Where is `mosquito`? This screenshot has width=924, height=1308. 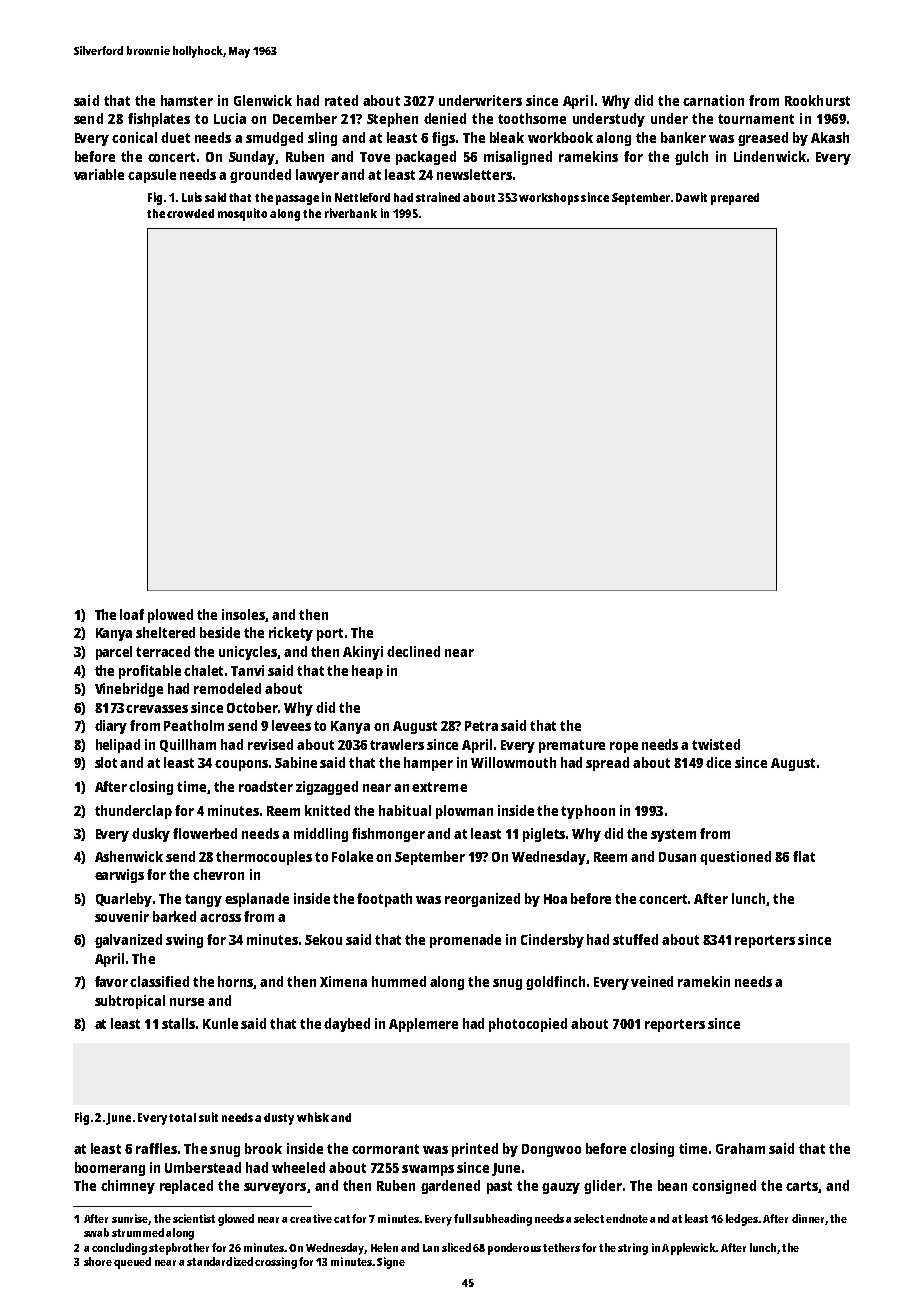
mosquito is located at coordinates (242, 214).
